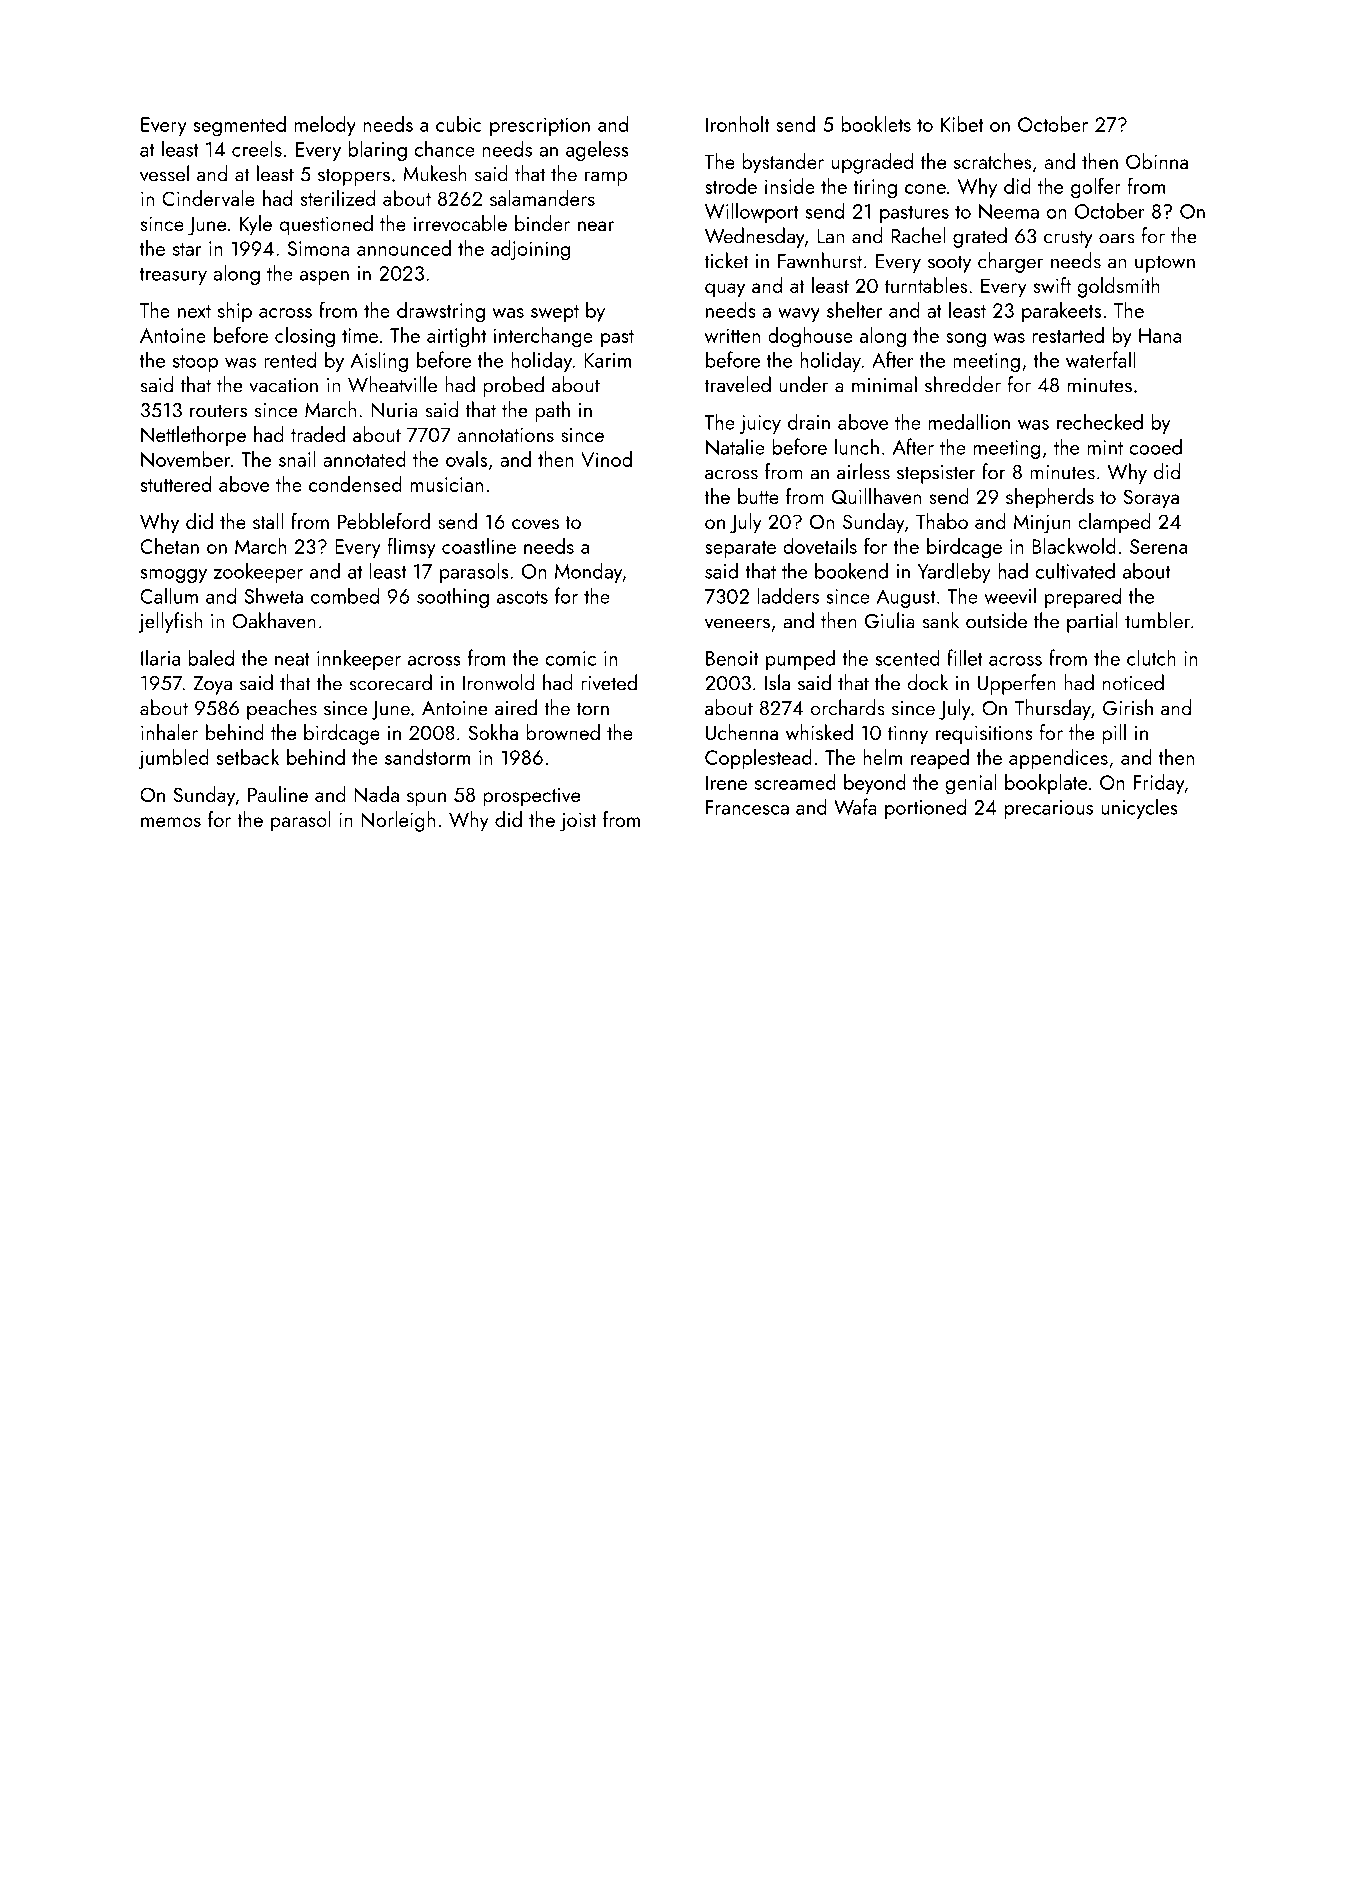 The height and width of the screenshot is (1904, 1347). What do you see at coordinates (803, 384) in the screenshot?
I see `under` at bounding box center [803, 384].
